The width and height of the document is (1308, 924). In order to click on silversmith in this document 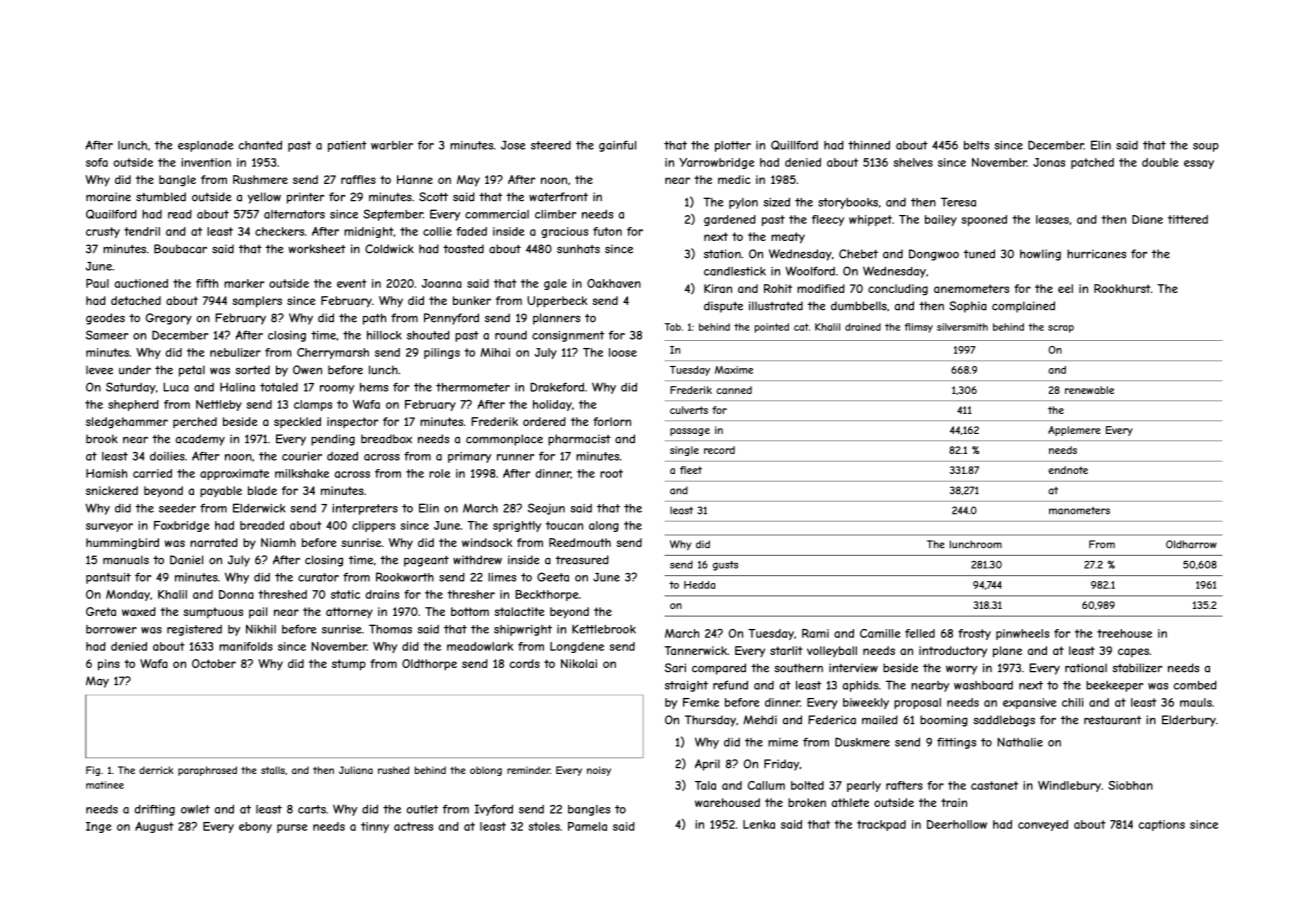, I will do `click(962, 327)`.
